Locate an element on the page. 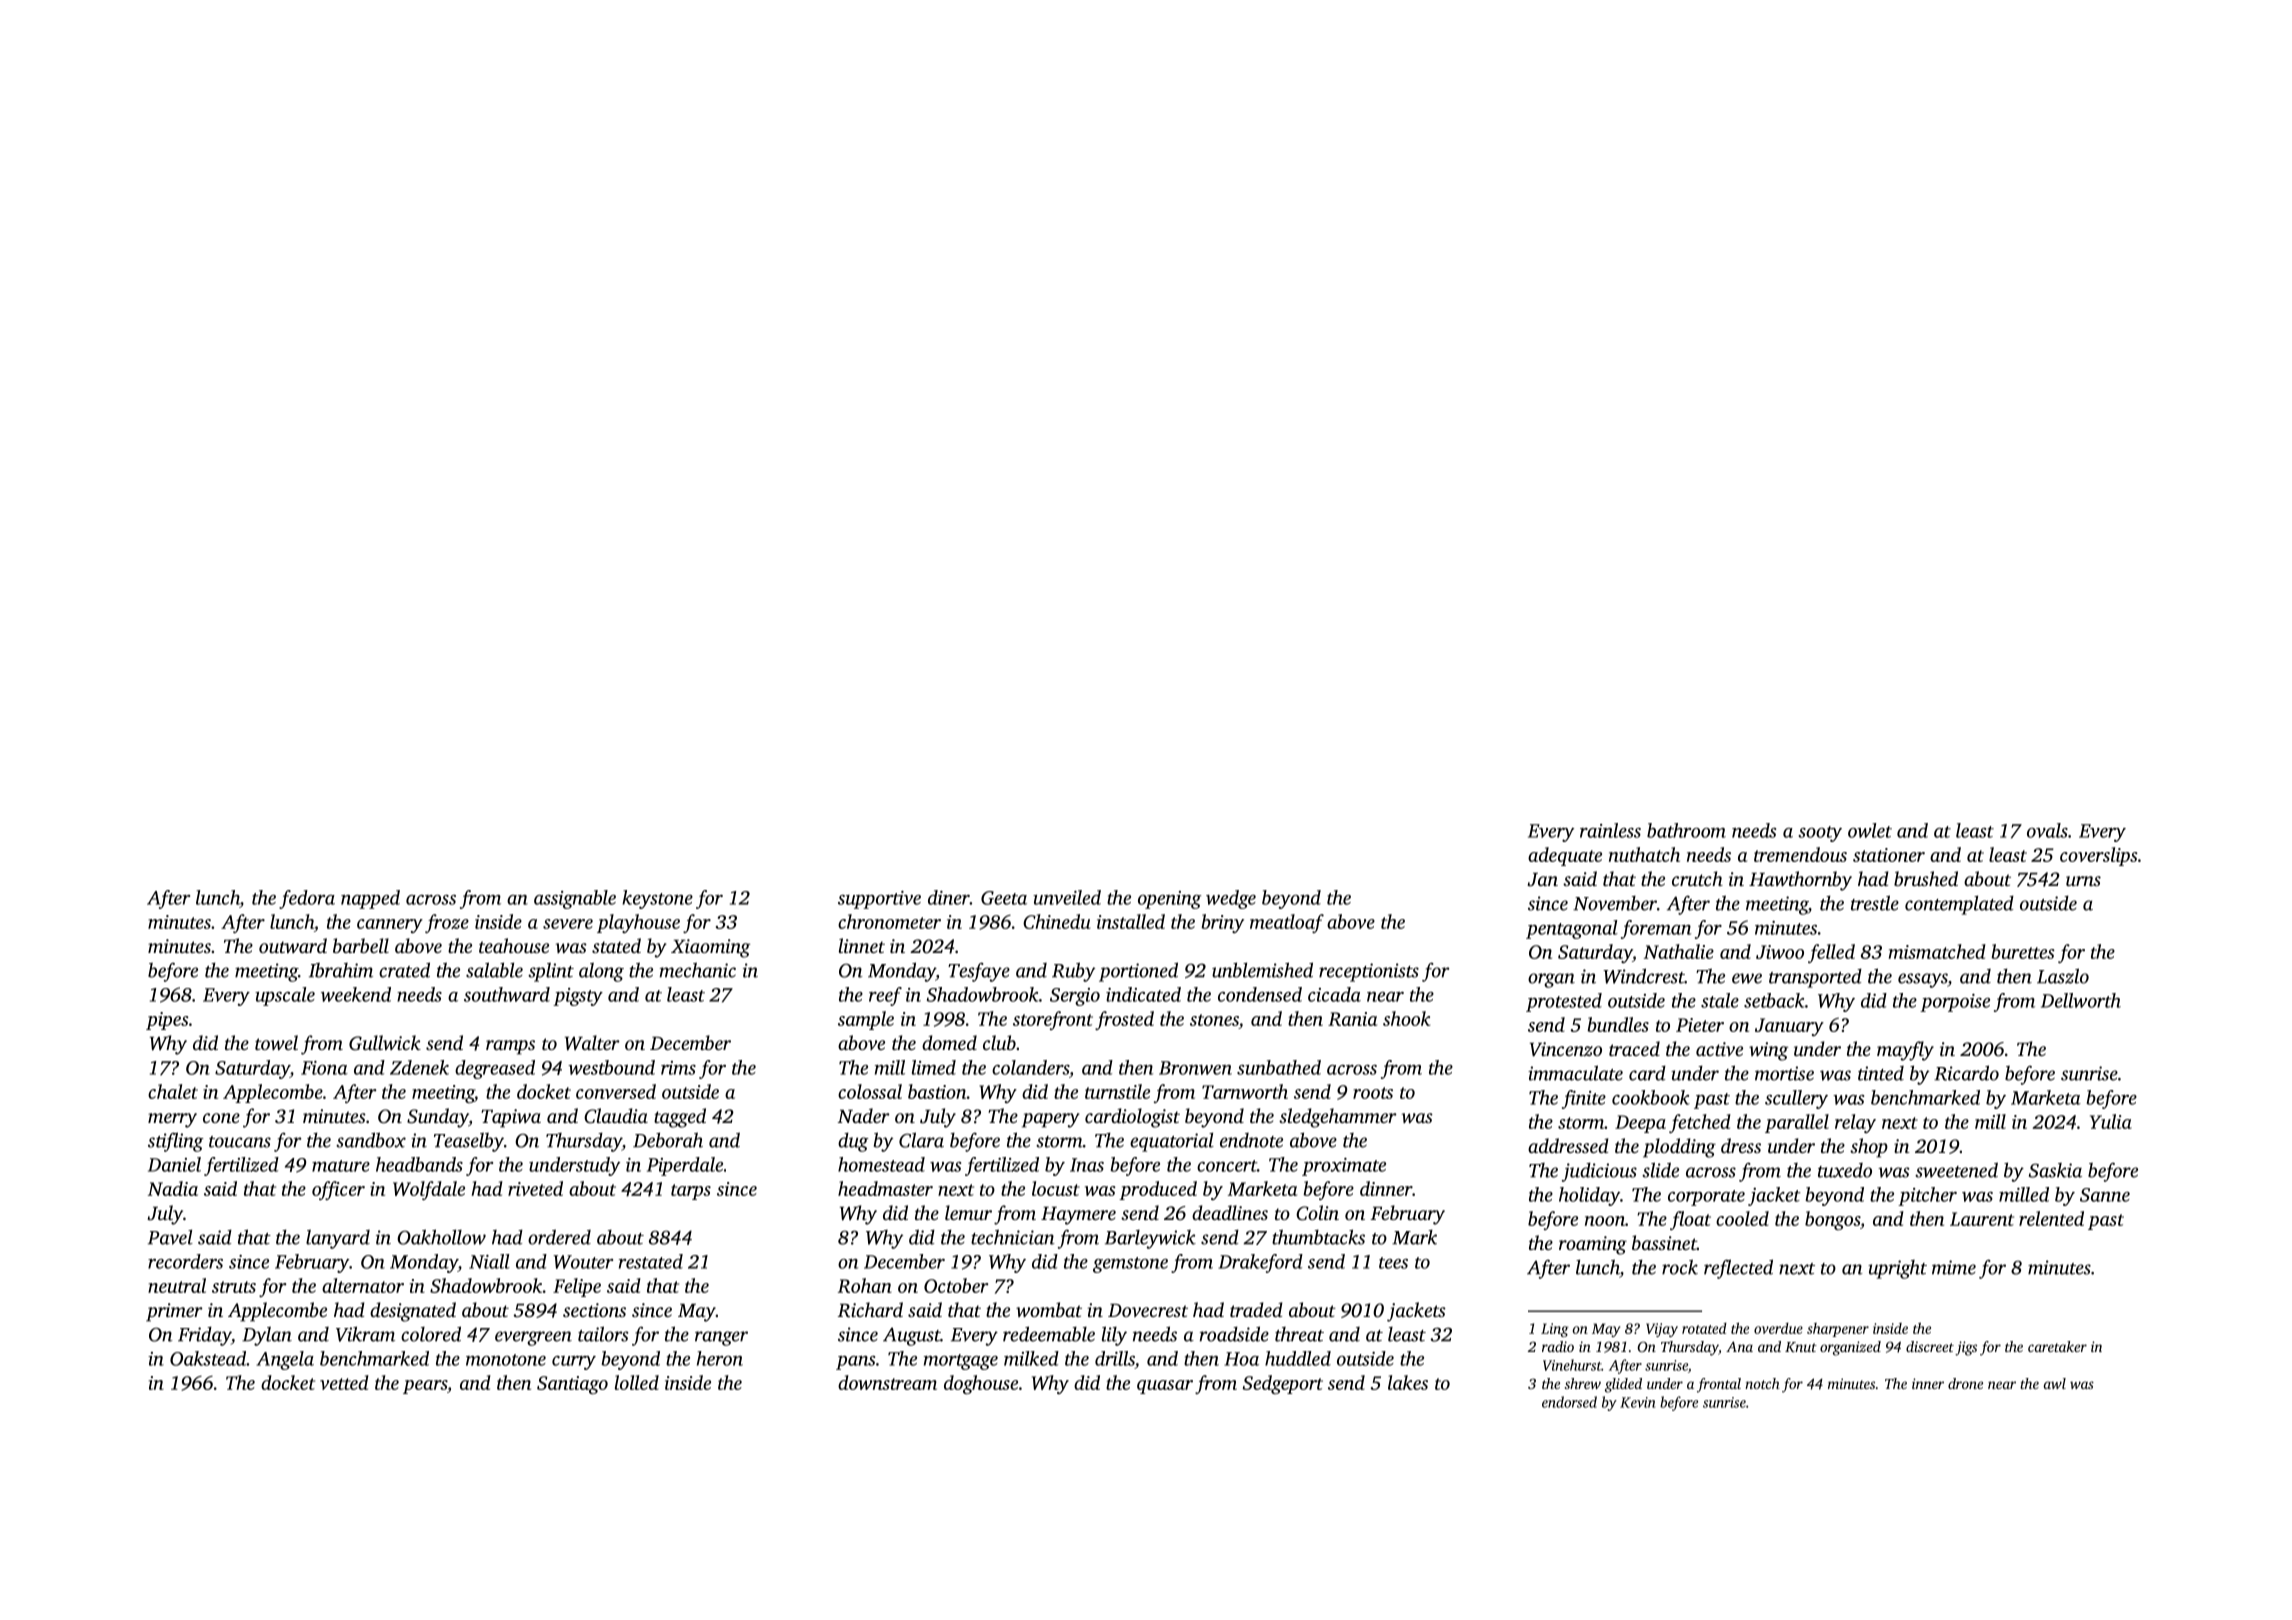  stones is located at coordinates (1214, 1021).
